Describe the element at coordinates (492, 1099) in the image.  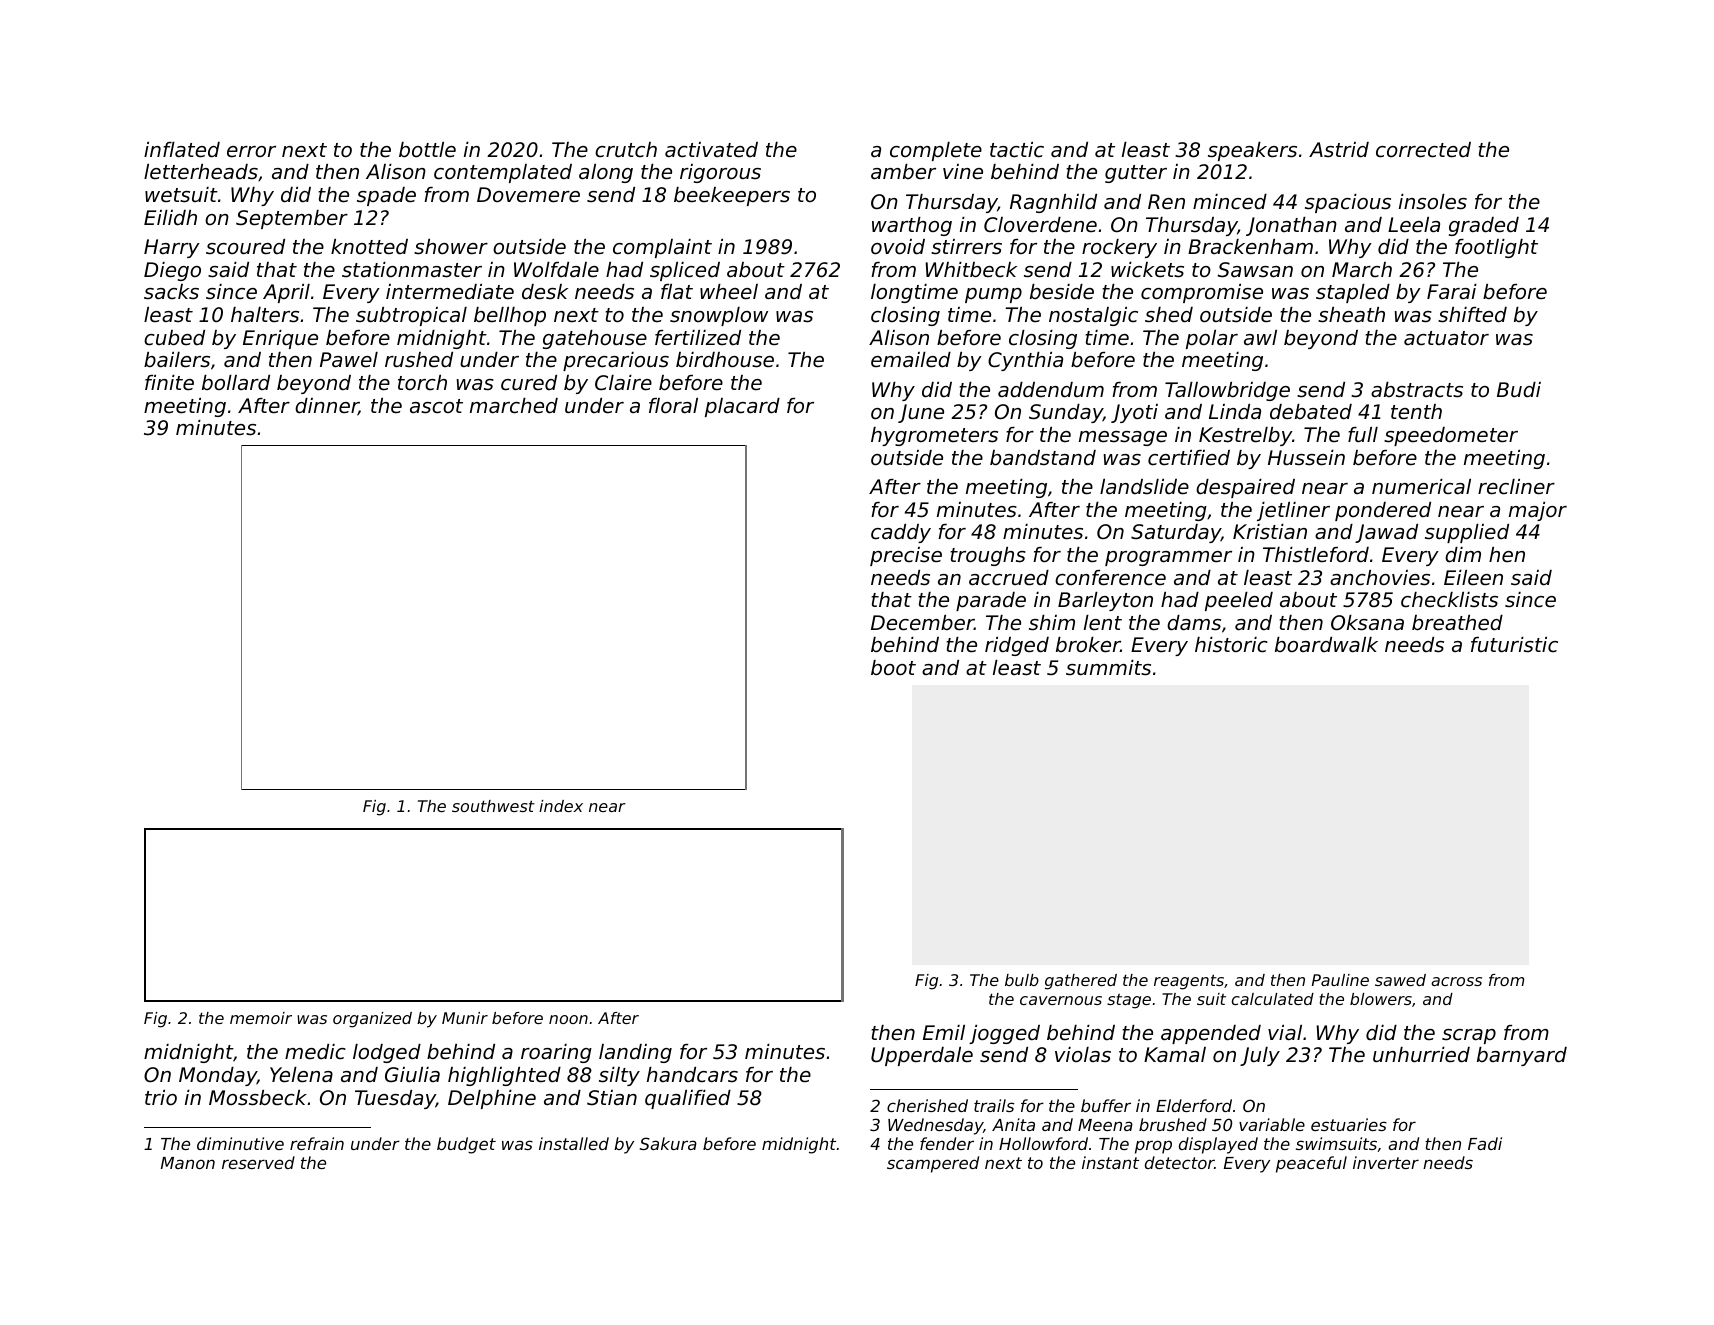
I see `Delphine` at that location.
